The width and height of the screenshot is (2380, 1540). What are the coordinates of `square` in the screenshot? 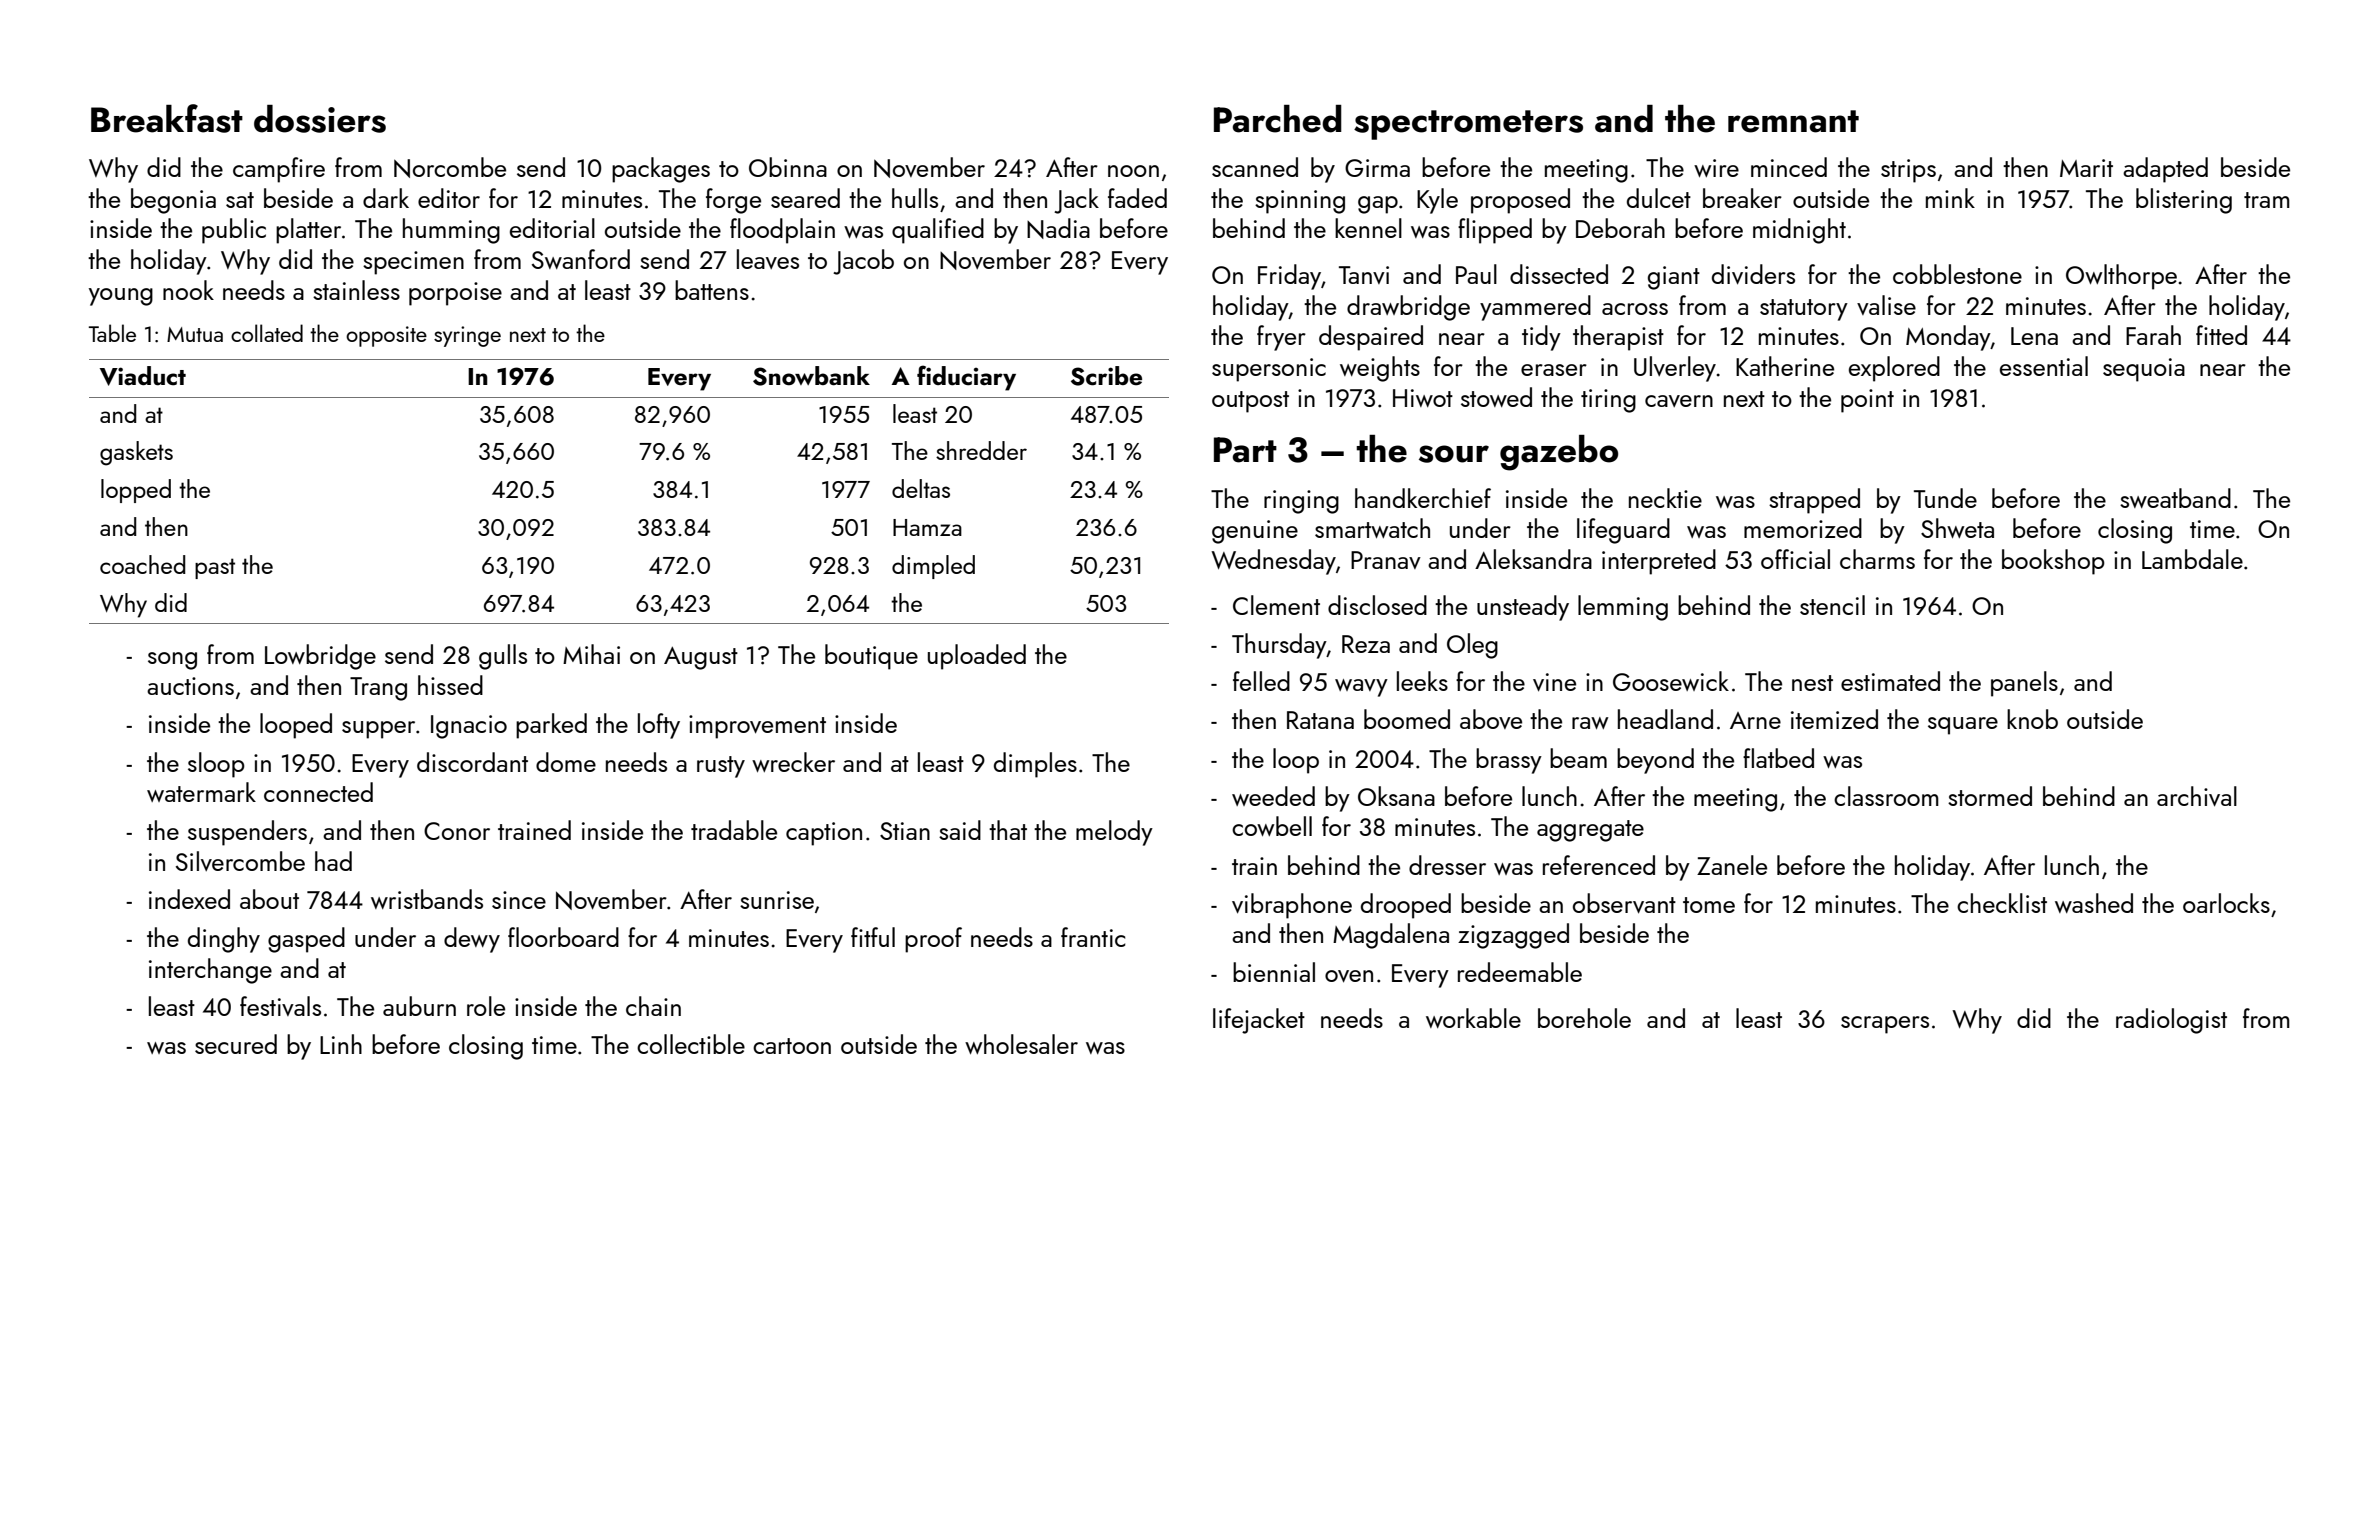 It's located at (1963, 726).
